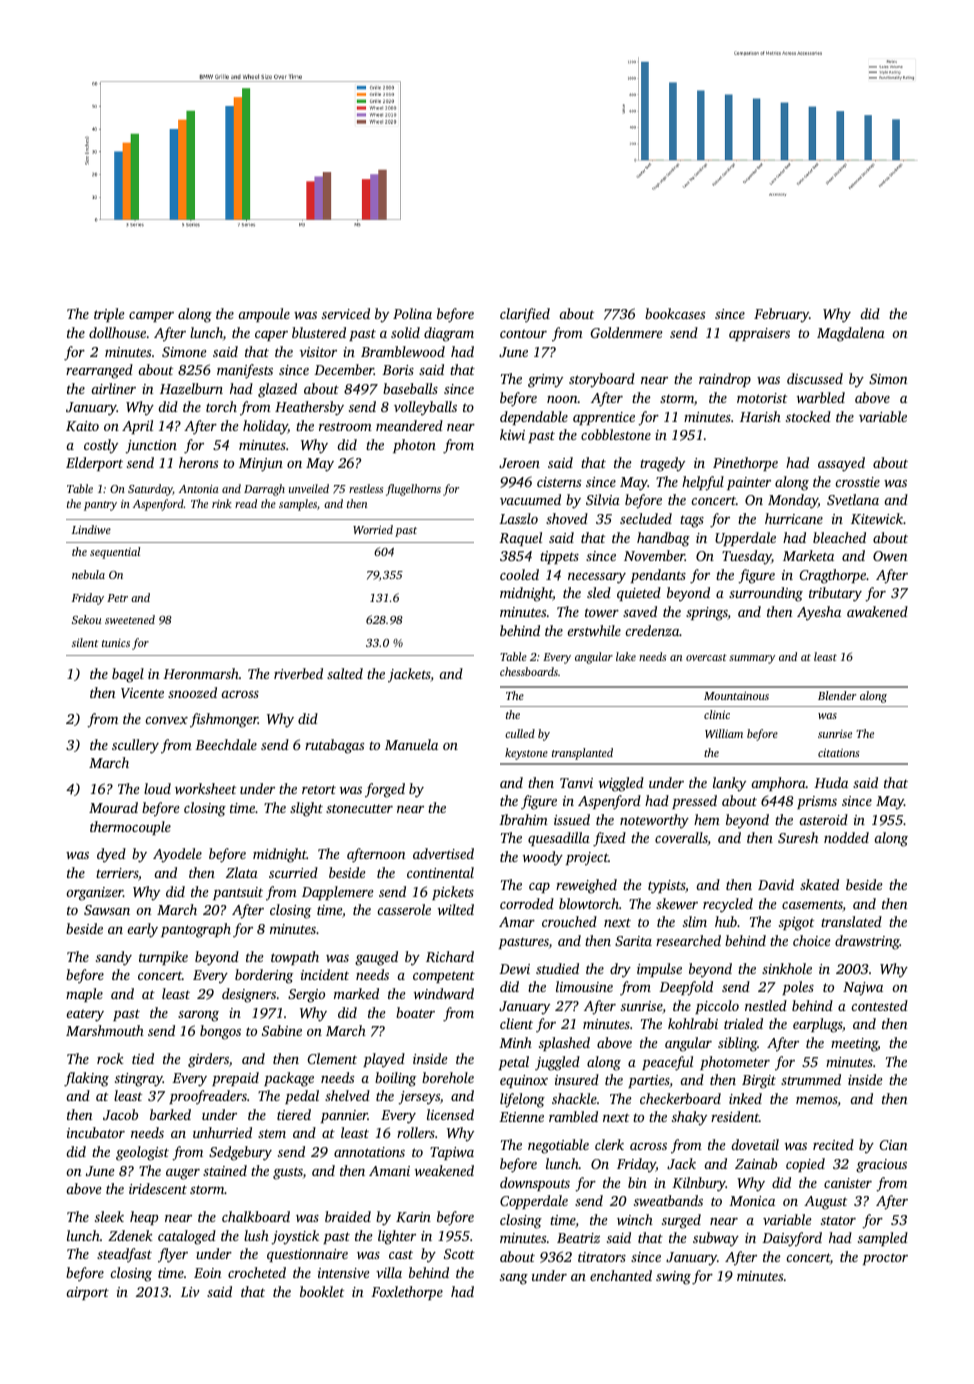 This screenshot has width=974, height=1384. I want to click on bookcases, so click(675, 313).
